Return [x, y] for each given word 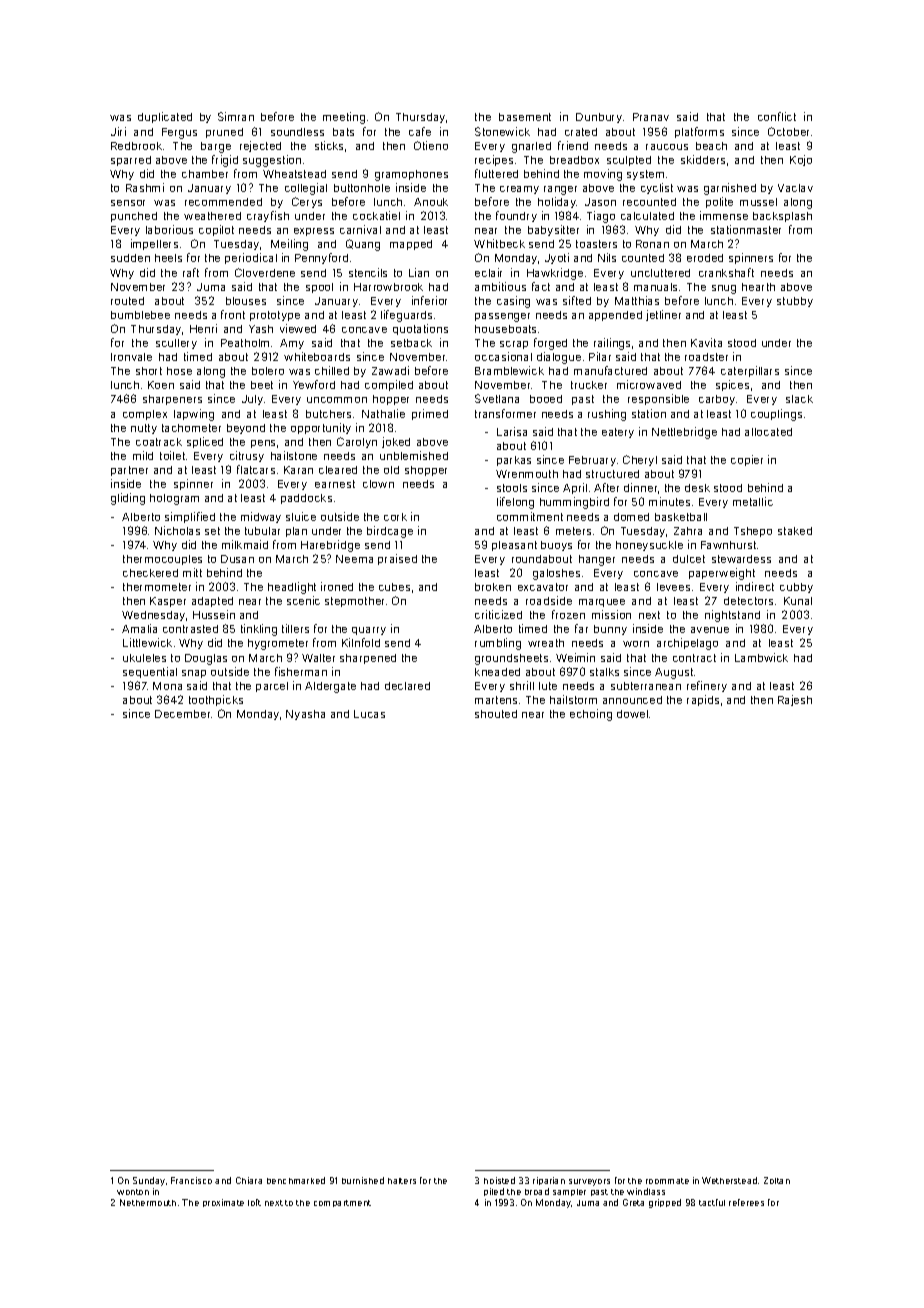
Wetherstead [729, 1180]
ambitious [500, 286]
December [182, 714]
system [645, 175]
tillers [295, 628]
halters [402, 1181]
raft [191, 272]
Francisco [191, 1180]
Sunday [149, 1181]
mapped [411, 245]
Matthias [637, 300]
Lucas [369, 714]
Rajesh [795, 700]
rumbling [498, 644]
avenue [710, 630]
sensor [128, 203]
